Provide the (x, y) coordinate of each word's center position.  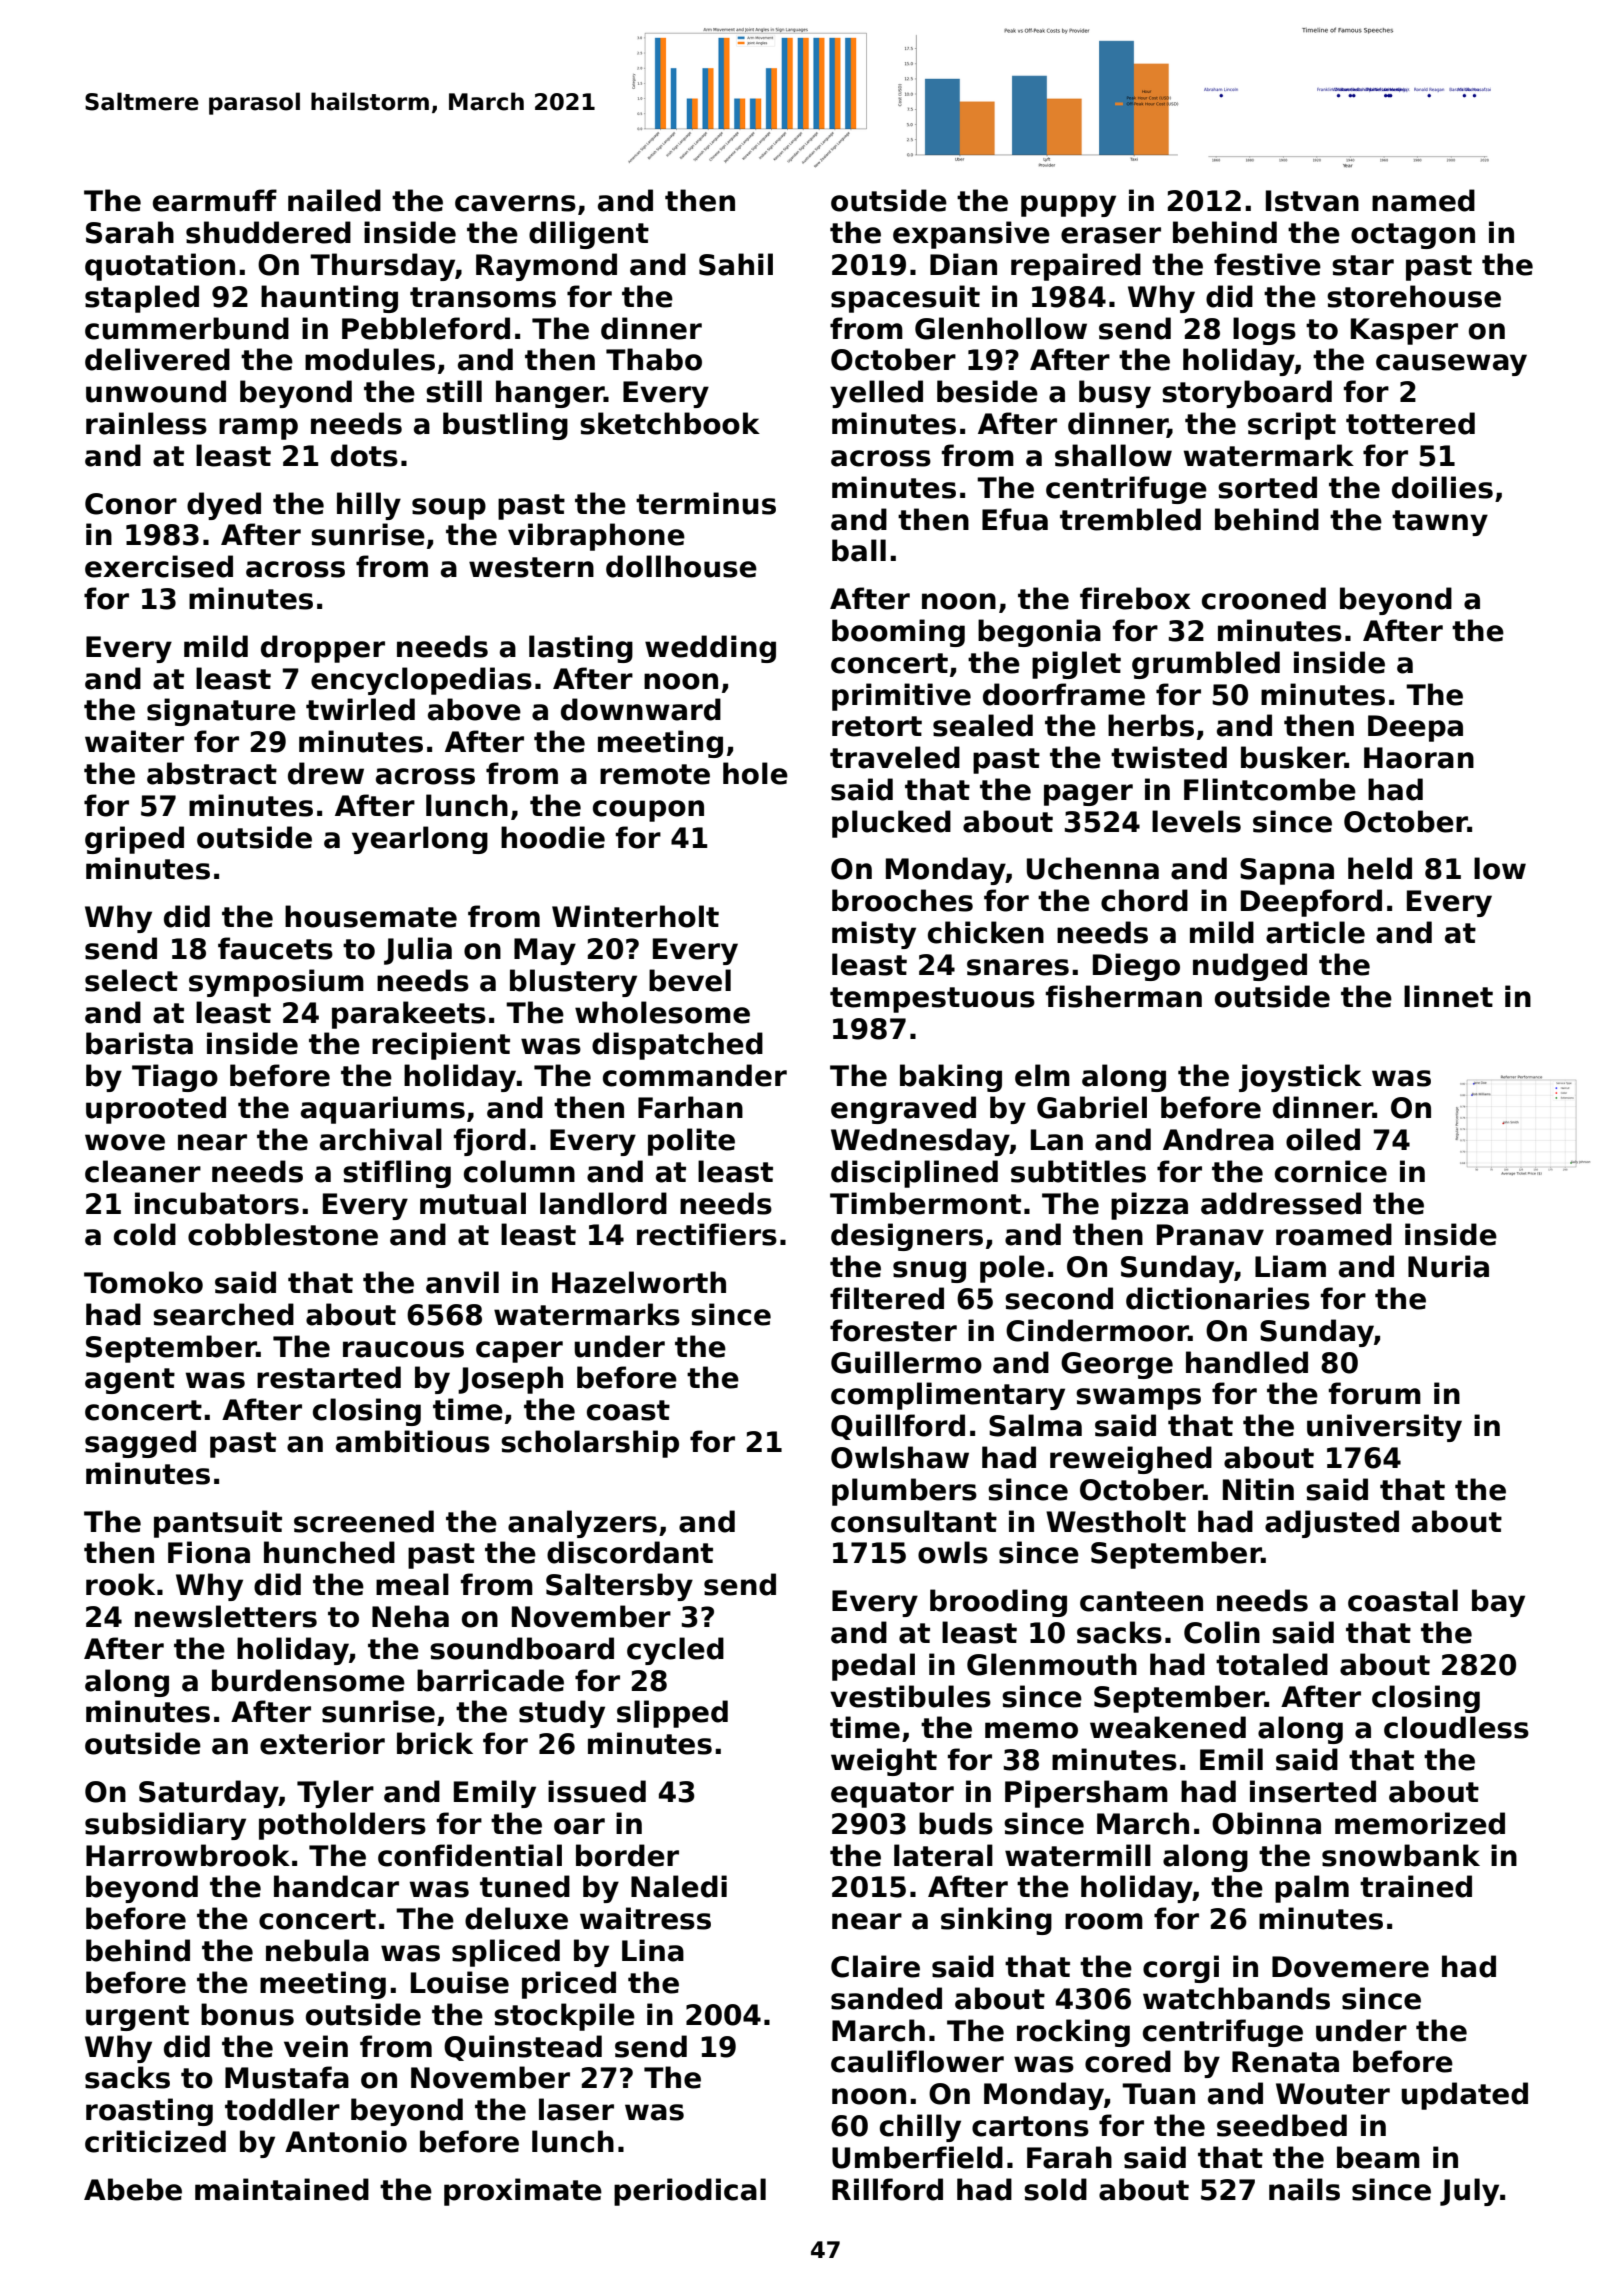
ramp (258, 429)
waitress (645, 1918)
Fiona (209, 1552)
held (1380, 868)
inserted (1313, 1791)
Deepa (1415, 728)
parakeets (409, 1015)
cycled (675, 1651)
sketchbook (670, 423)
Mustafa (287, 2077)
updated (1464, 2096)
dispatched (677, 1046)
